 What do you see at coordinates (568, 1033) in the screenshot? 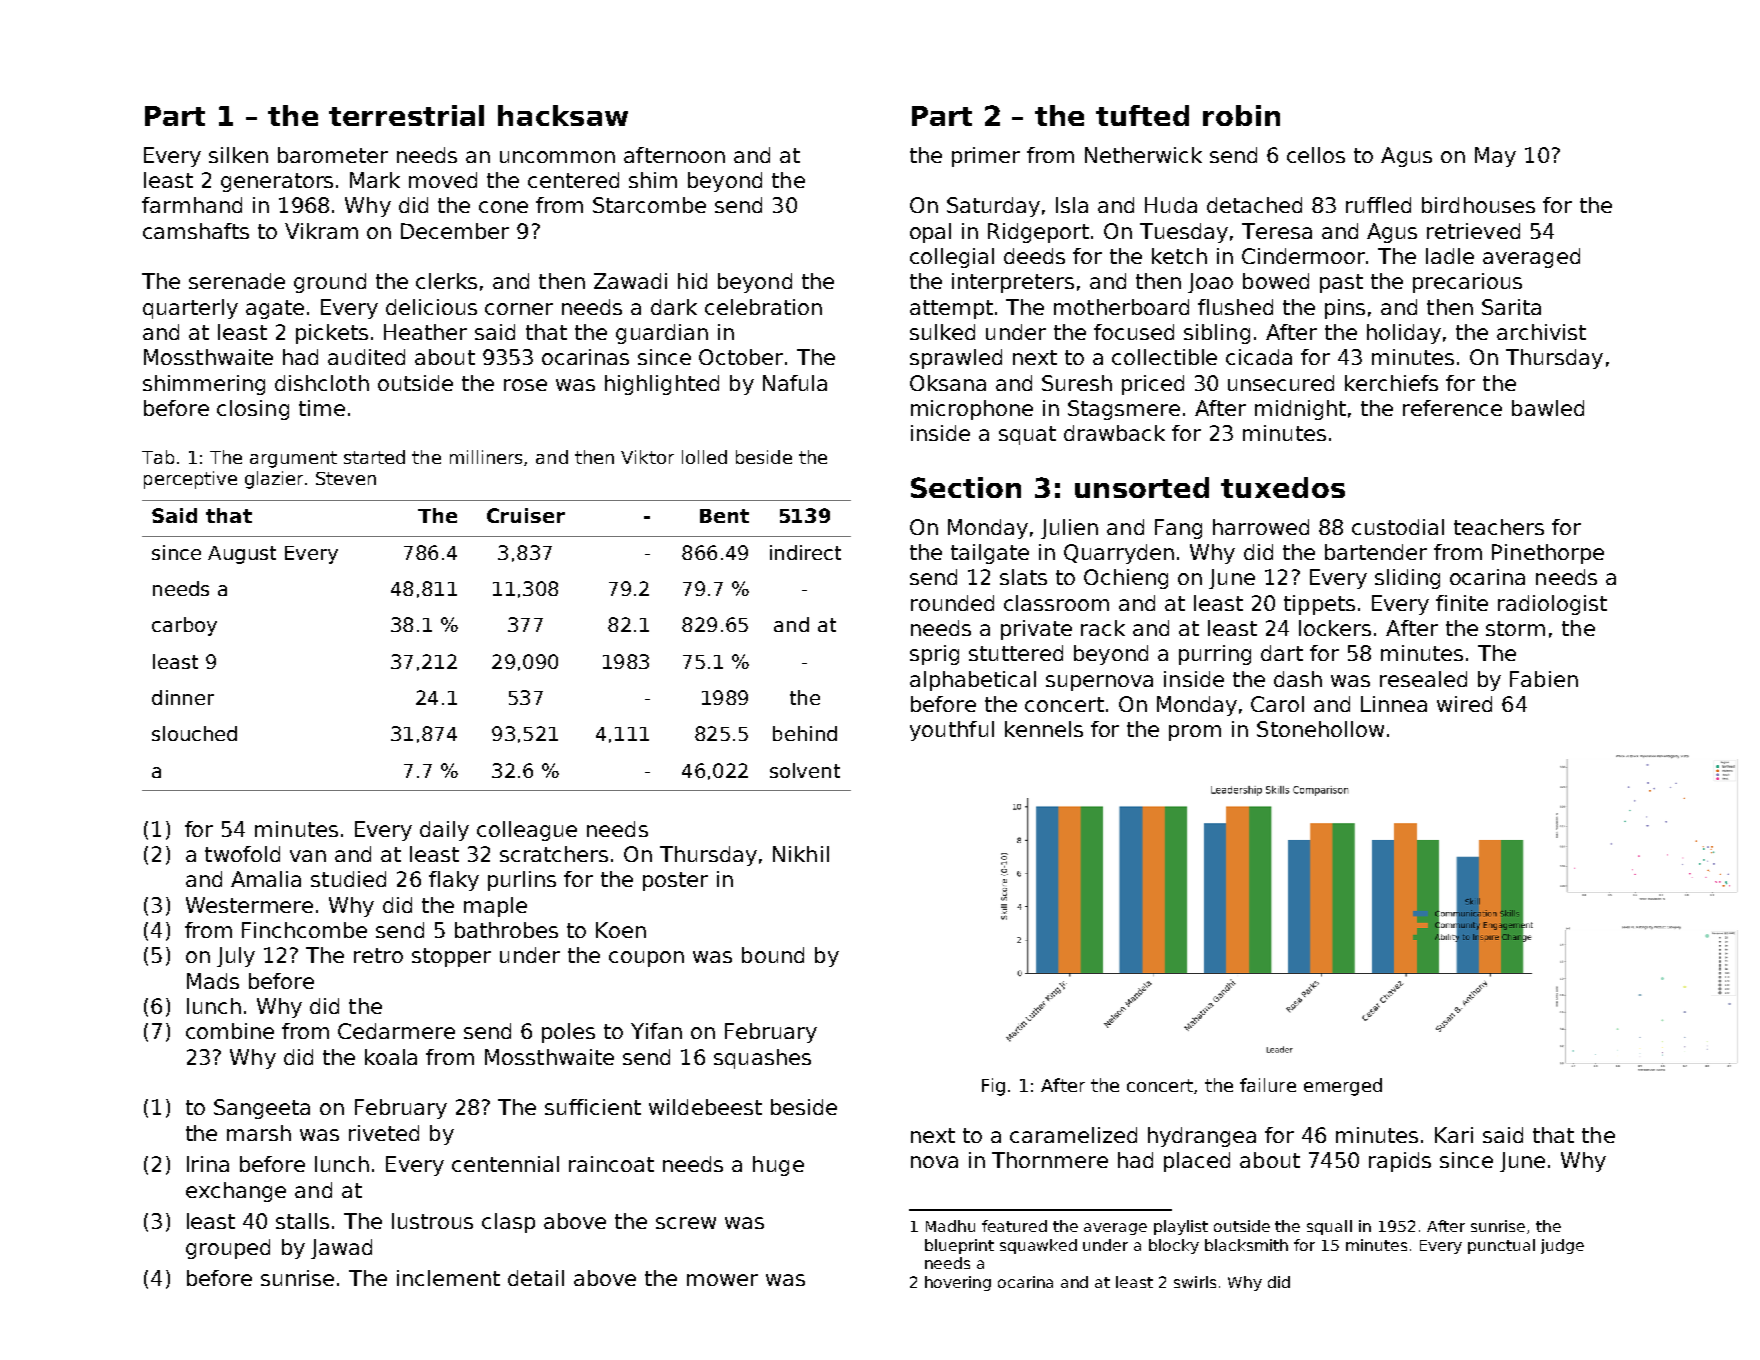
I see `poles` at bounding box center [568, 1033].
